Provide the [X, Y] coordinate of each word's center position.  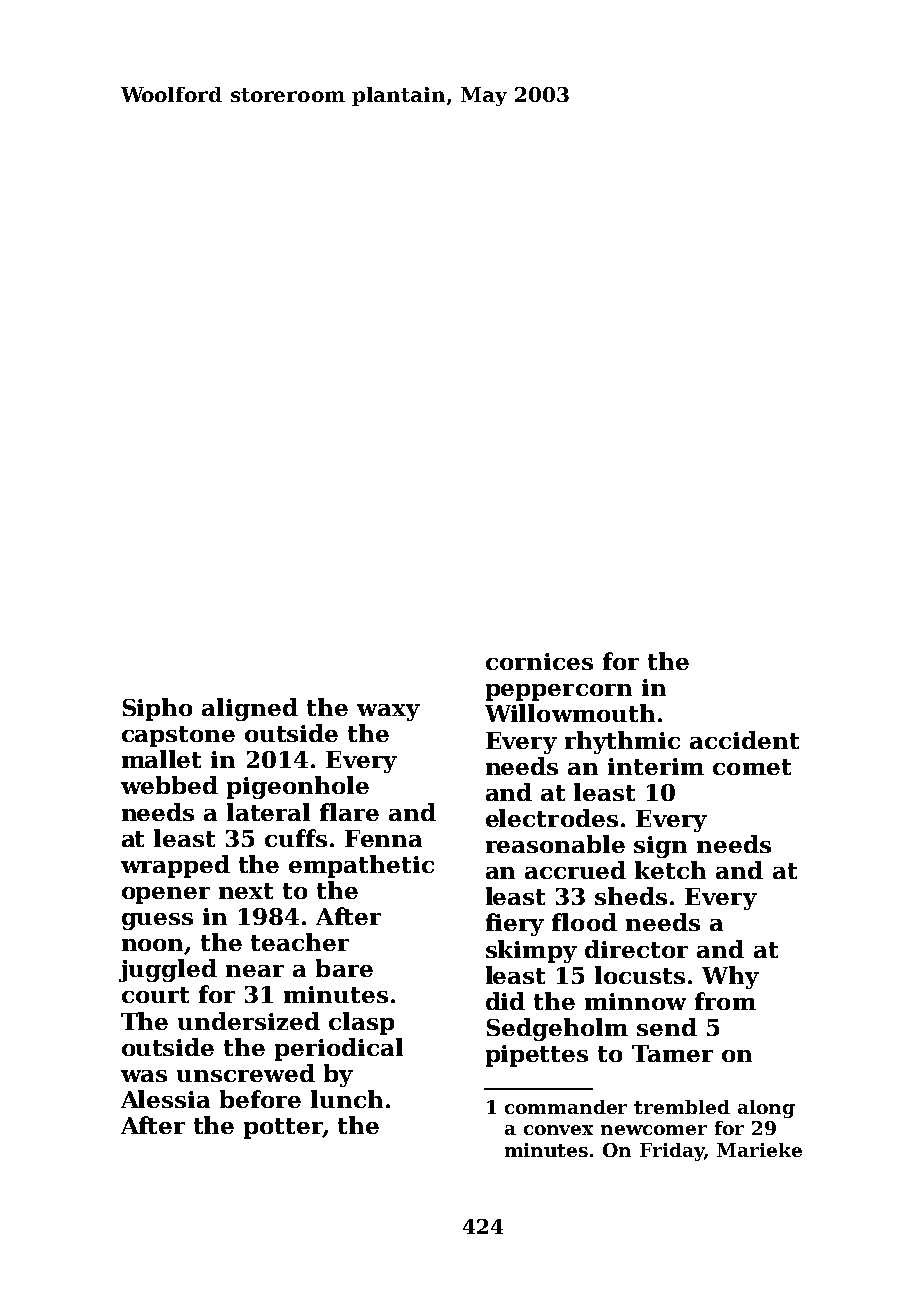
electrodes [552, 818]
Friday [672, 1152]
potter [283, 1128]
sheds [631, 896]
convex [558, 1130]
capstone [178, 736]
